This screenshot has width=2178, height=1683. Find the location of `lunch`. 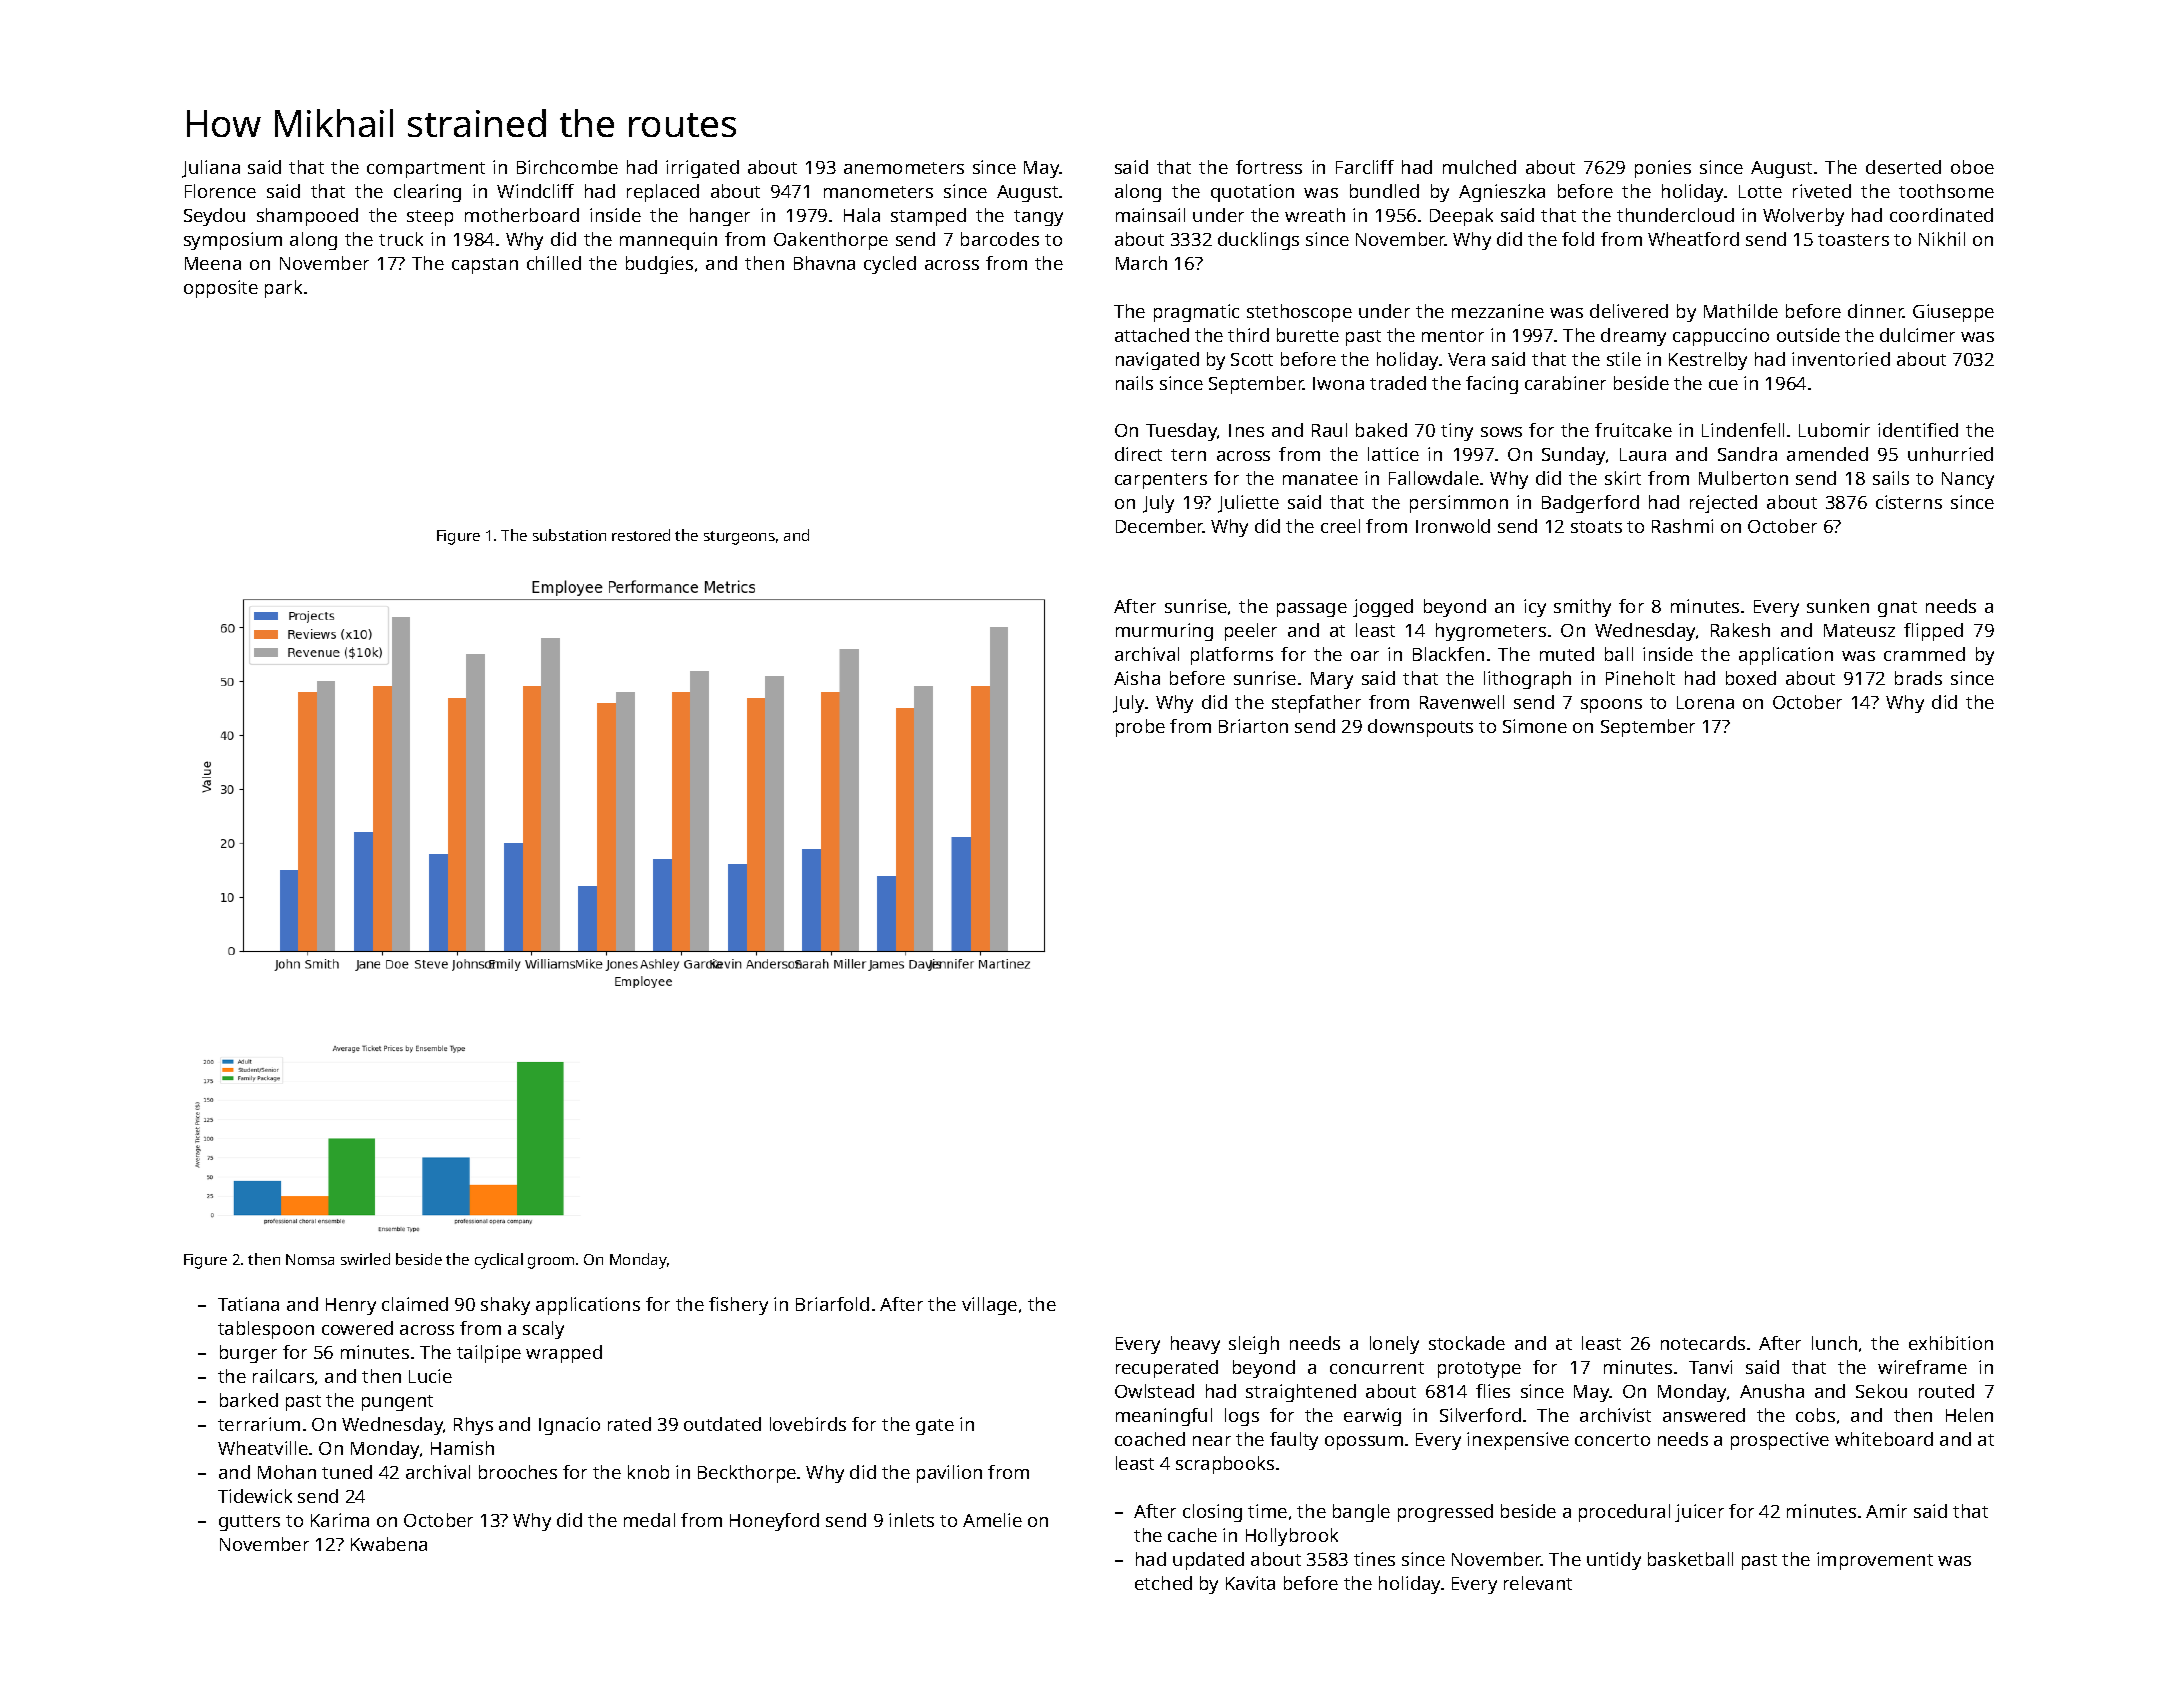

lunch is located at coordinates (1834, 1343).
